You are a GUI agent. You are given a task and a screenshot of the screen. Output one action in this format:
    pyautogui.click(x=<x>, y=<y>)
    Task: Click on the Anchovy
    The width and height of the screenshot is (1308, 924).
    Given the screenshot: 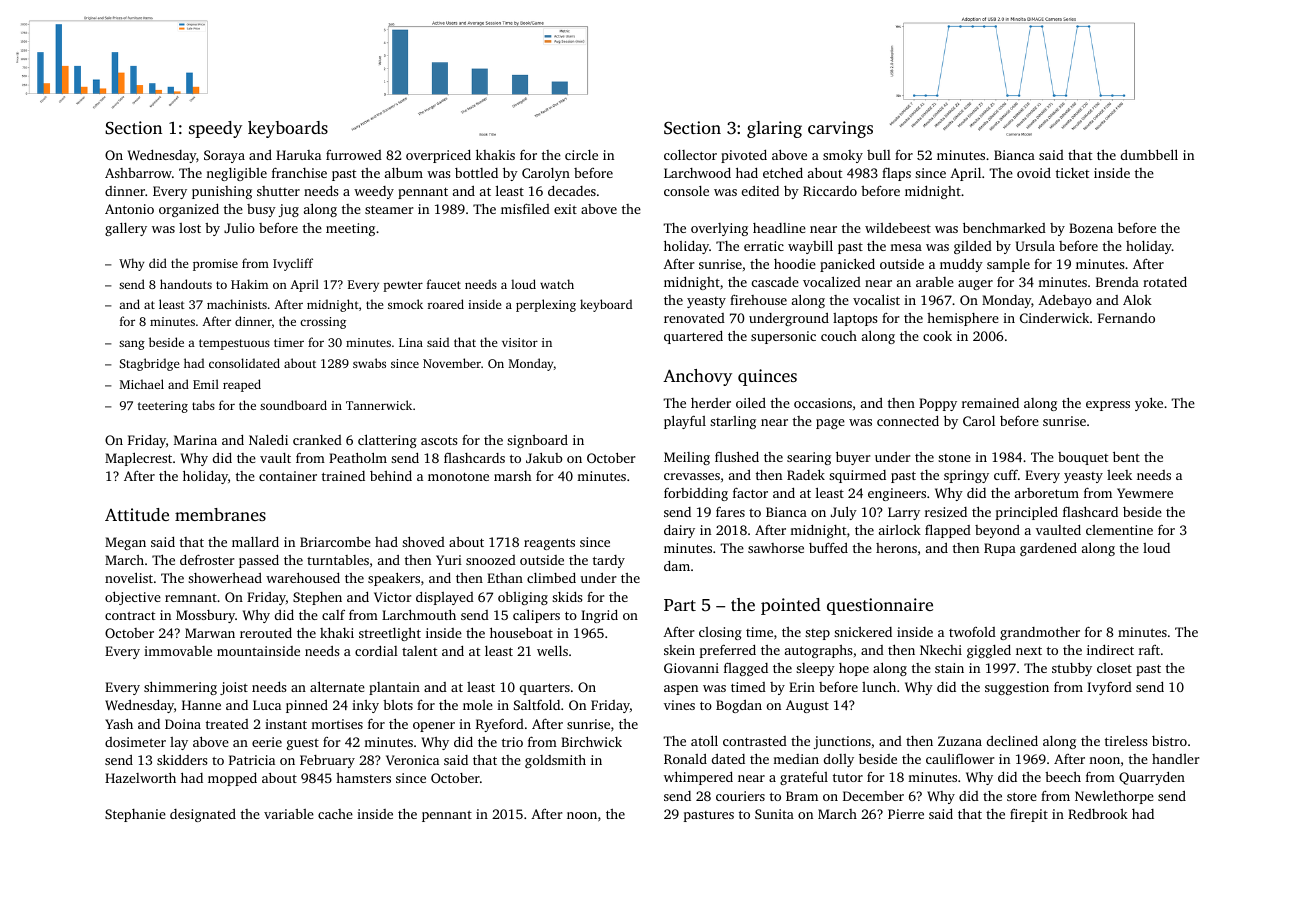 What is the action you would take?
    pyautogui.click(x=697, y=377)
